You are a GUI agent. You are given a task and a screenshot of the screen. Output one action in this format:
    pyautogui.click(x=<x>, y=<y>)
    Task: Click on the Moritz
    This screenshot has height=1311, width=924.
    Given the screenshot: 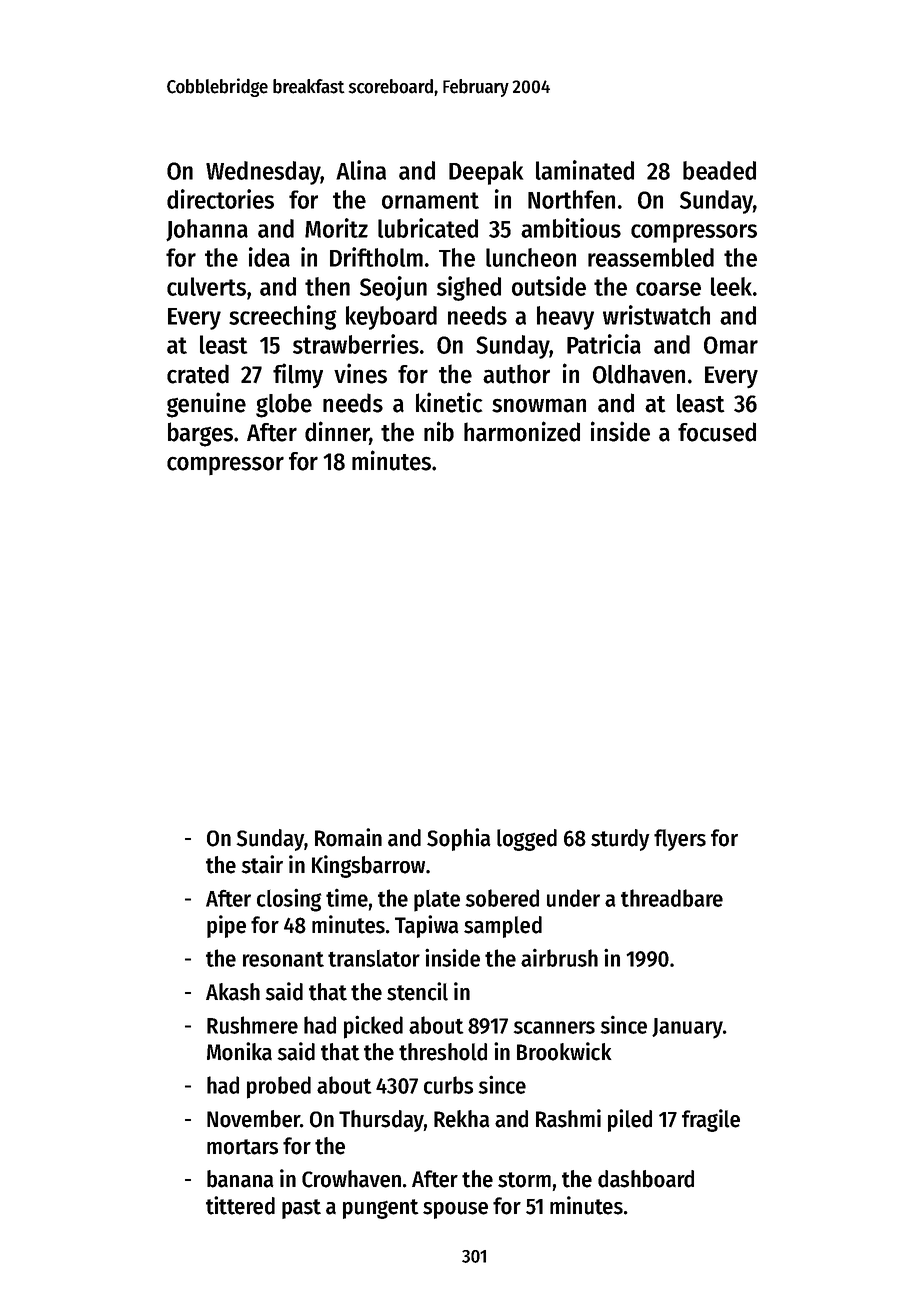 What is the action you would take?
    pyautogui.click(x=336, y=228)
